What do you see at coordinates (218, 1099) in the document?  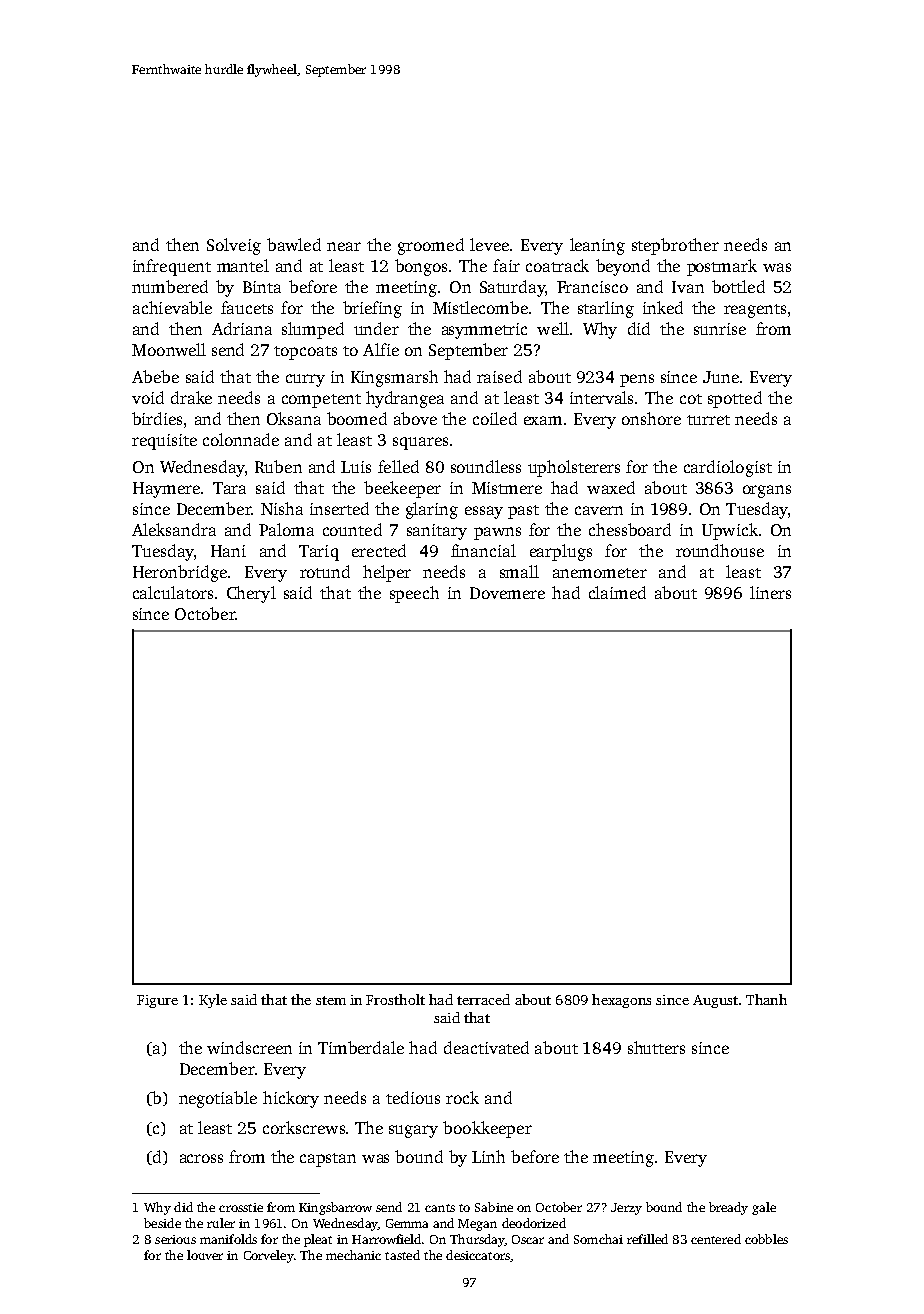 I see `negotiable` at bounding box center [218, 1099].
